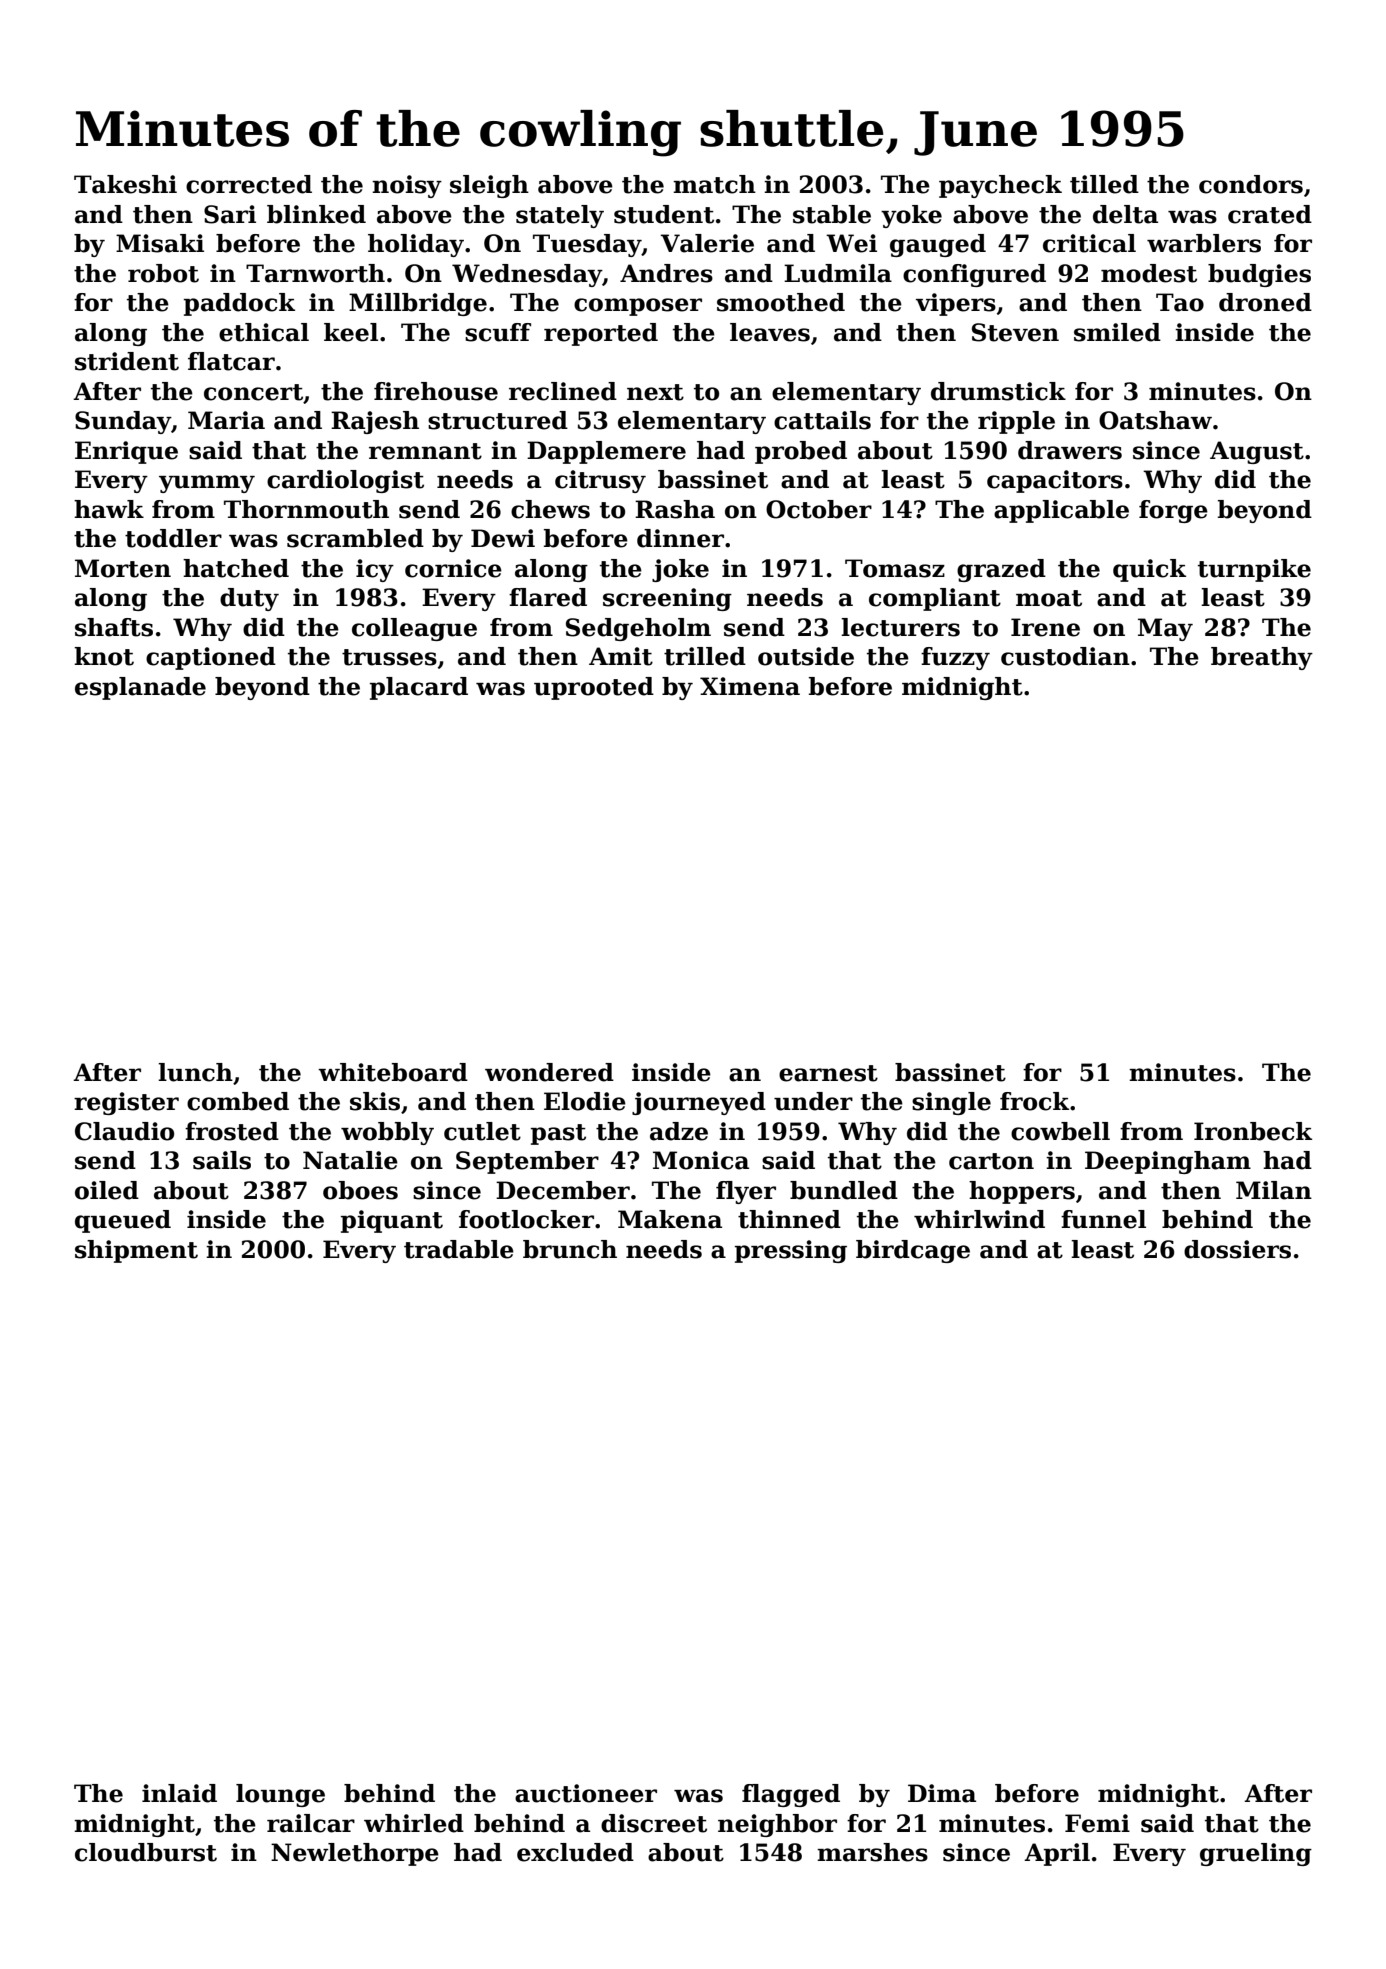 This image has height=1969, width=1386. I want to click on corrected, so click(249, 184).
